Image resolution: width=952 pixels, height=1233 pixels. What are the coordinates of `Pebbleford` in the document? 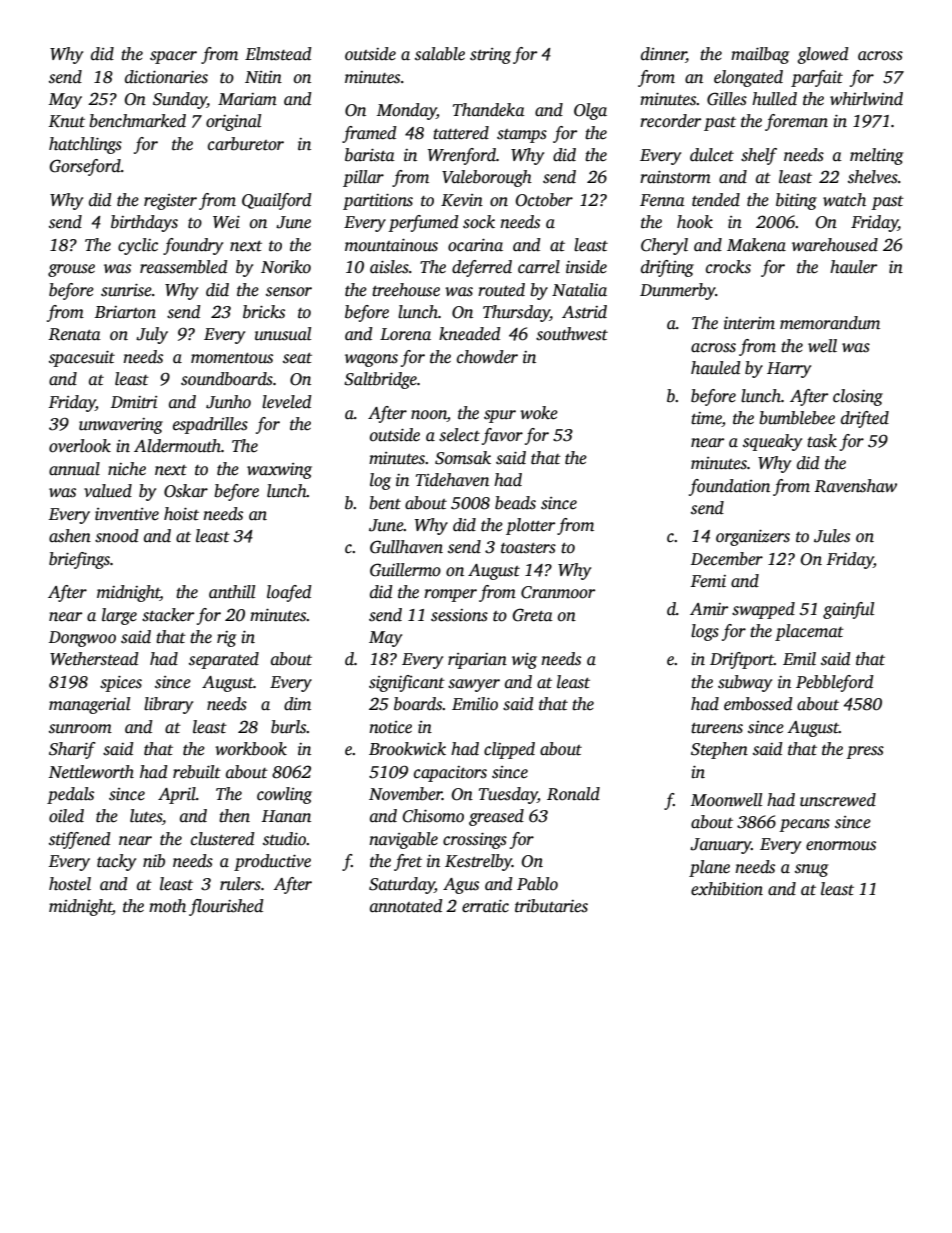 It's located at (835, 683).
